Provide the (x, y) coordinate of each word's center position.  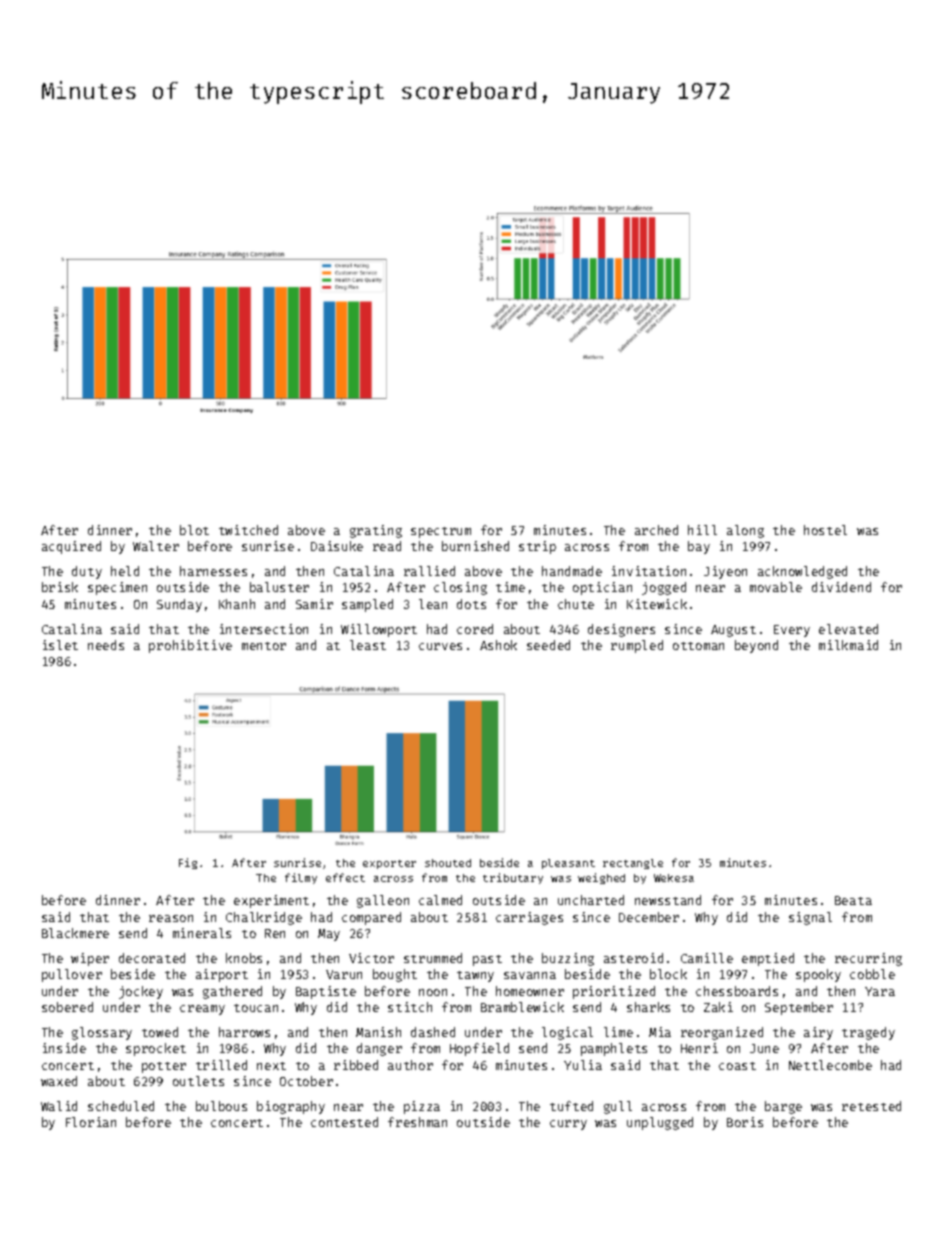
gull (618, 1107)
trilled (221, 1065)
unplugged (660, 1123)
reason (171, 918)
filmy (301, 878)
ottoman (698, 646)
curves (440, 646)
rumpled (637, 646)
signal (810, 918)
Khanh (237, 604)
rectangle (633, 864)
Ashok (498, 645)
